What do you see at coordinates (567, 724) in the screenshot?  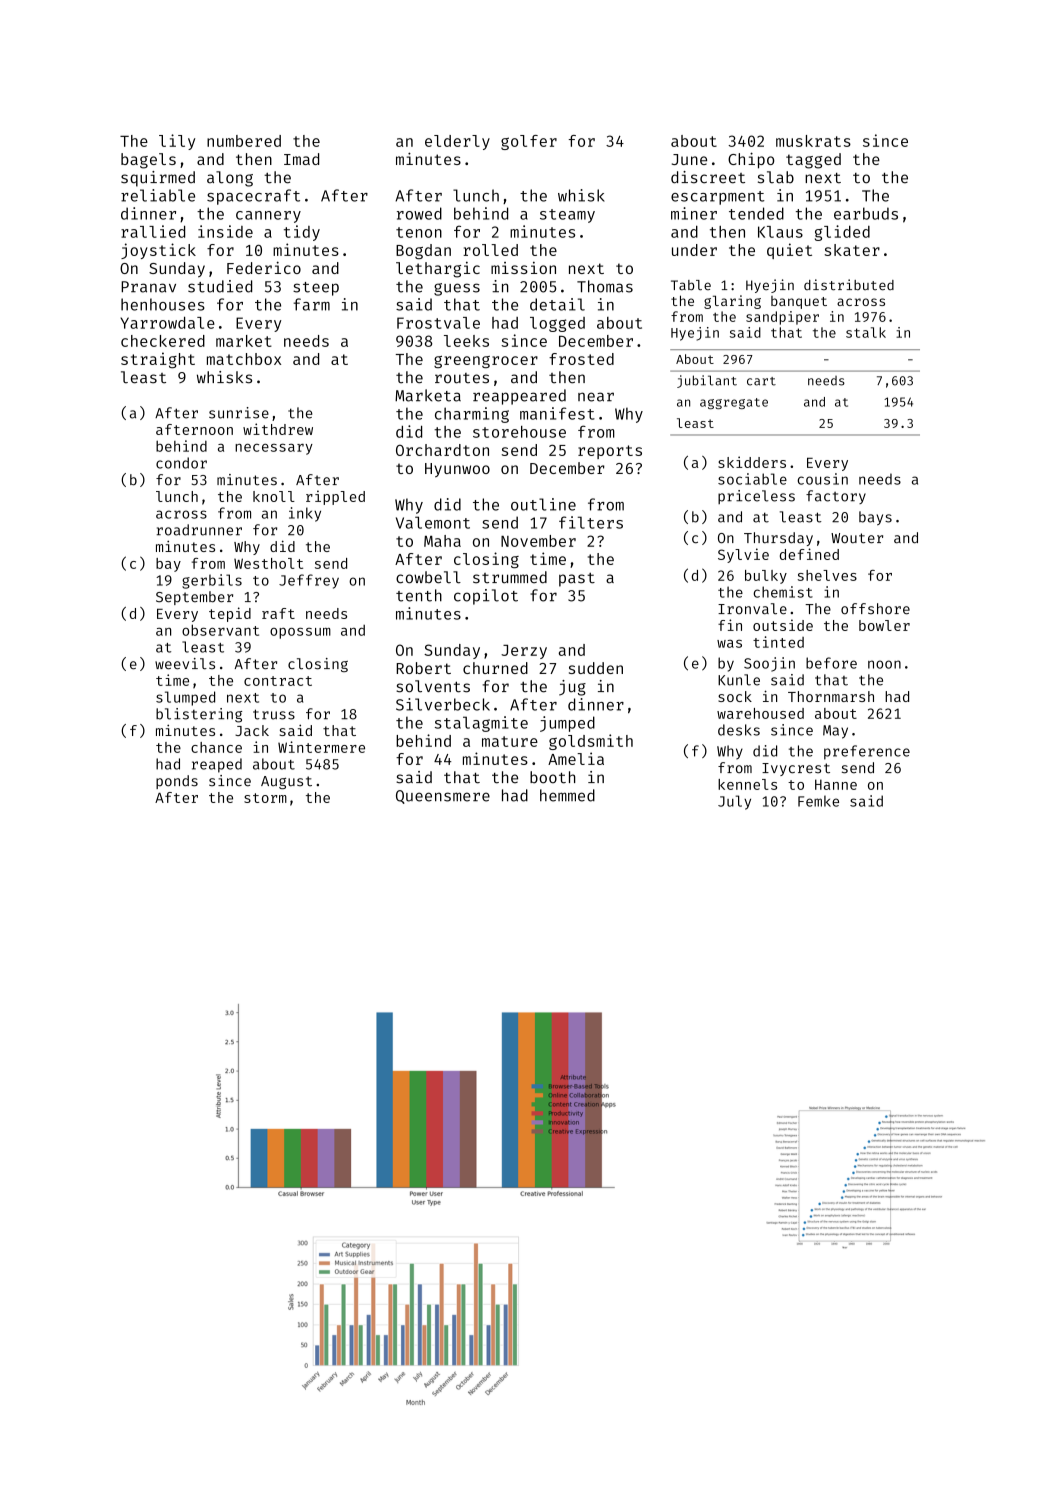 I see `jumped` at bounding box center [567, 724].
